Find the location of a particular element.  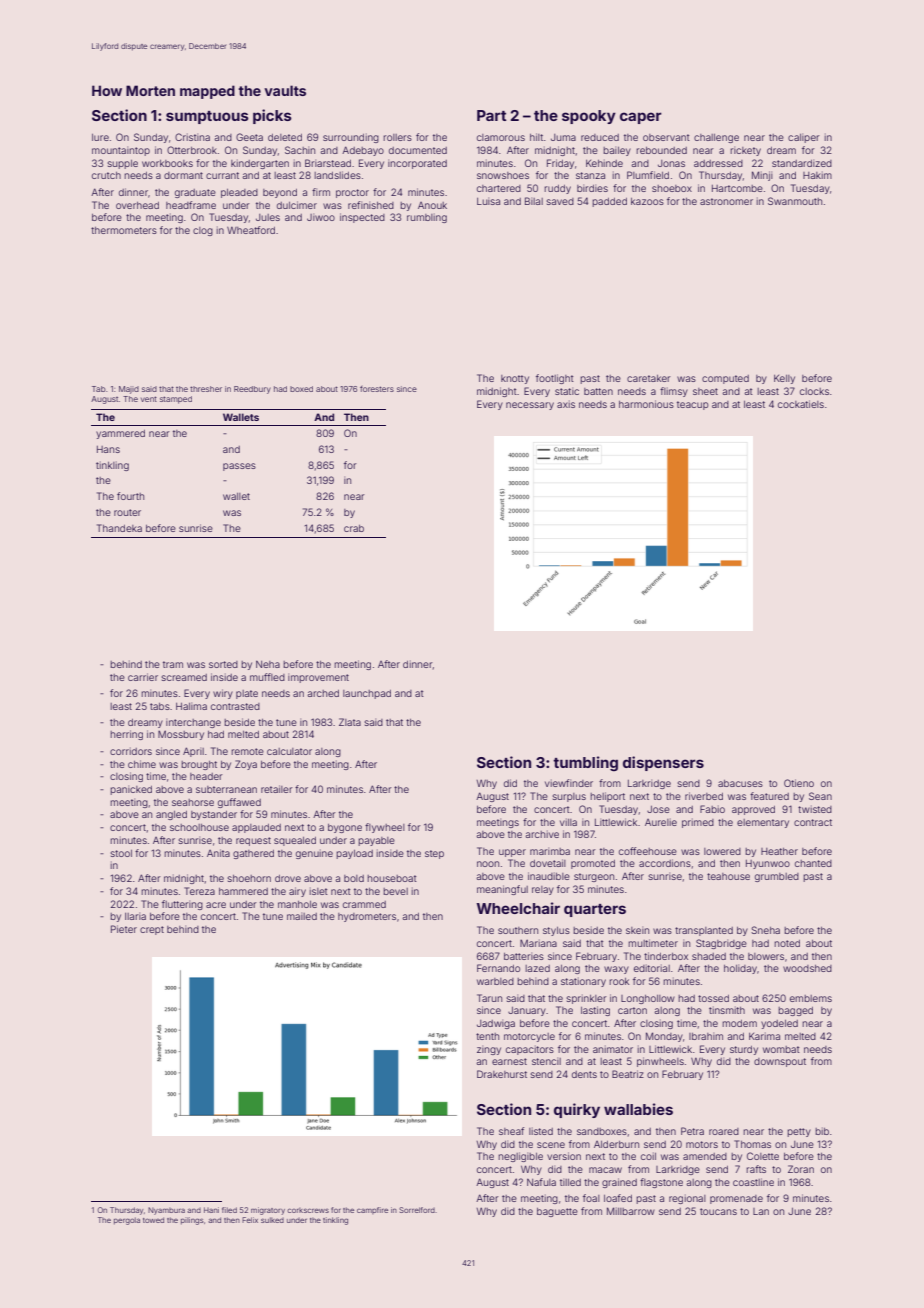

wallabies is located at coordinates (638, 1109).
